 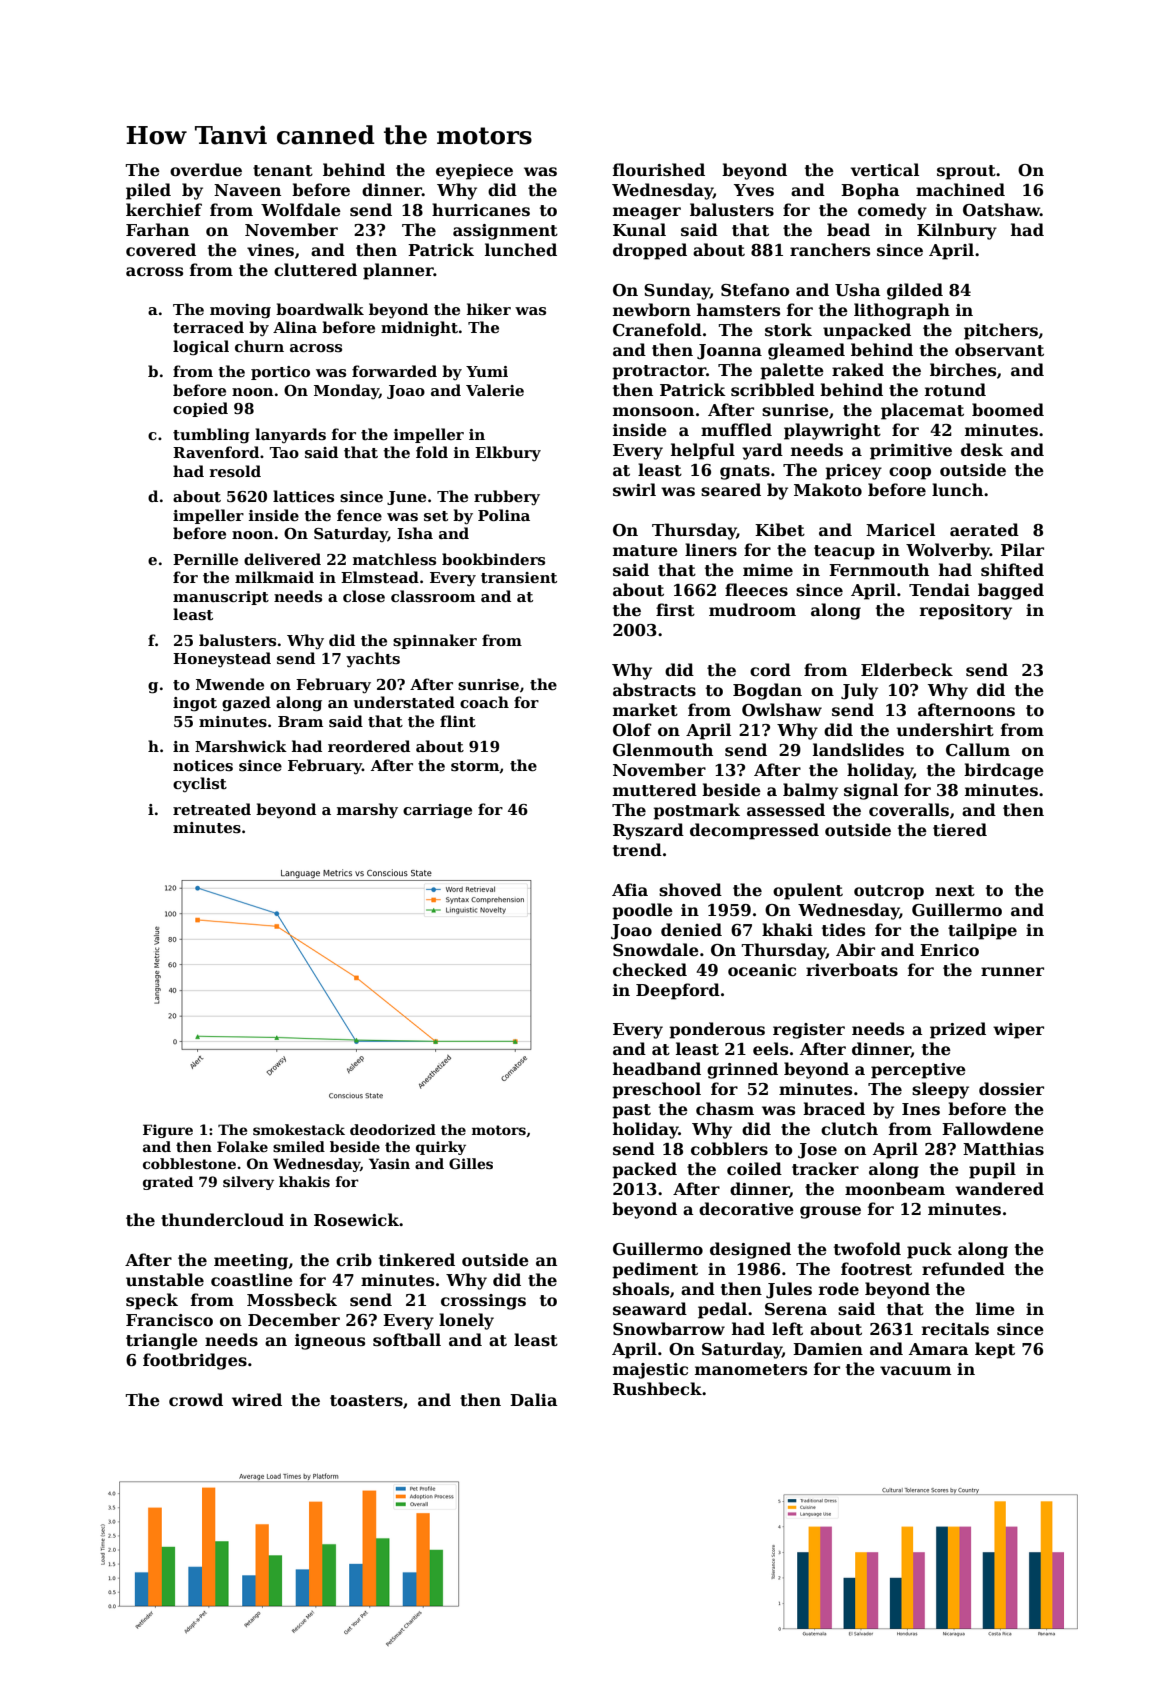 I want to click on tenant, so click(x=283, y=171).
